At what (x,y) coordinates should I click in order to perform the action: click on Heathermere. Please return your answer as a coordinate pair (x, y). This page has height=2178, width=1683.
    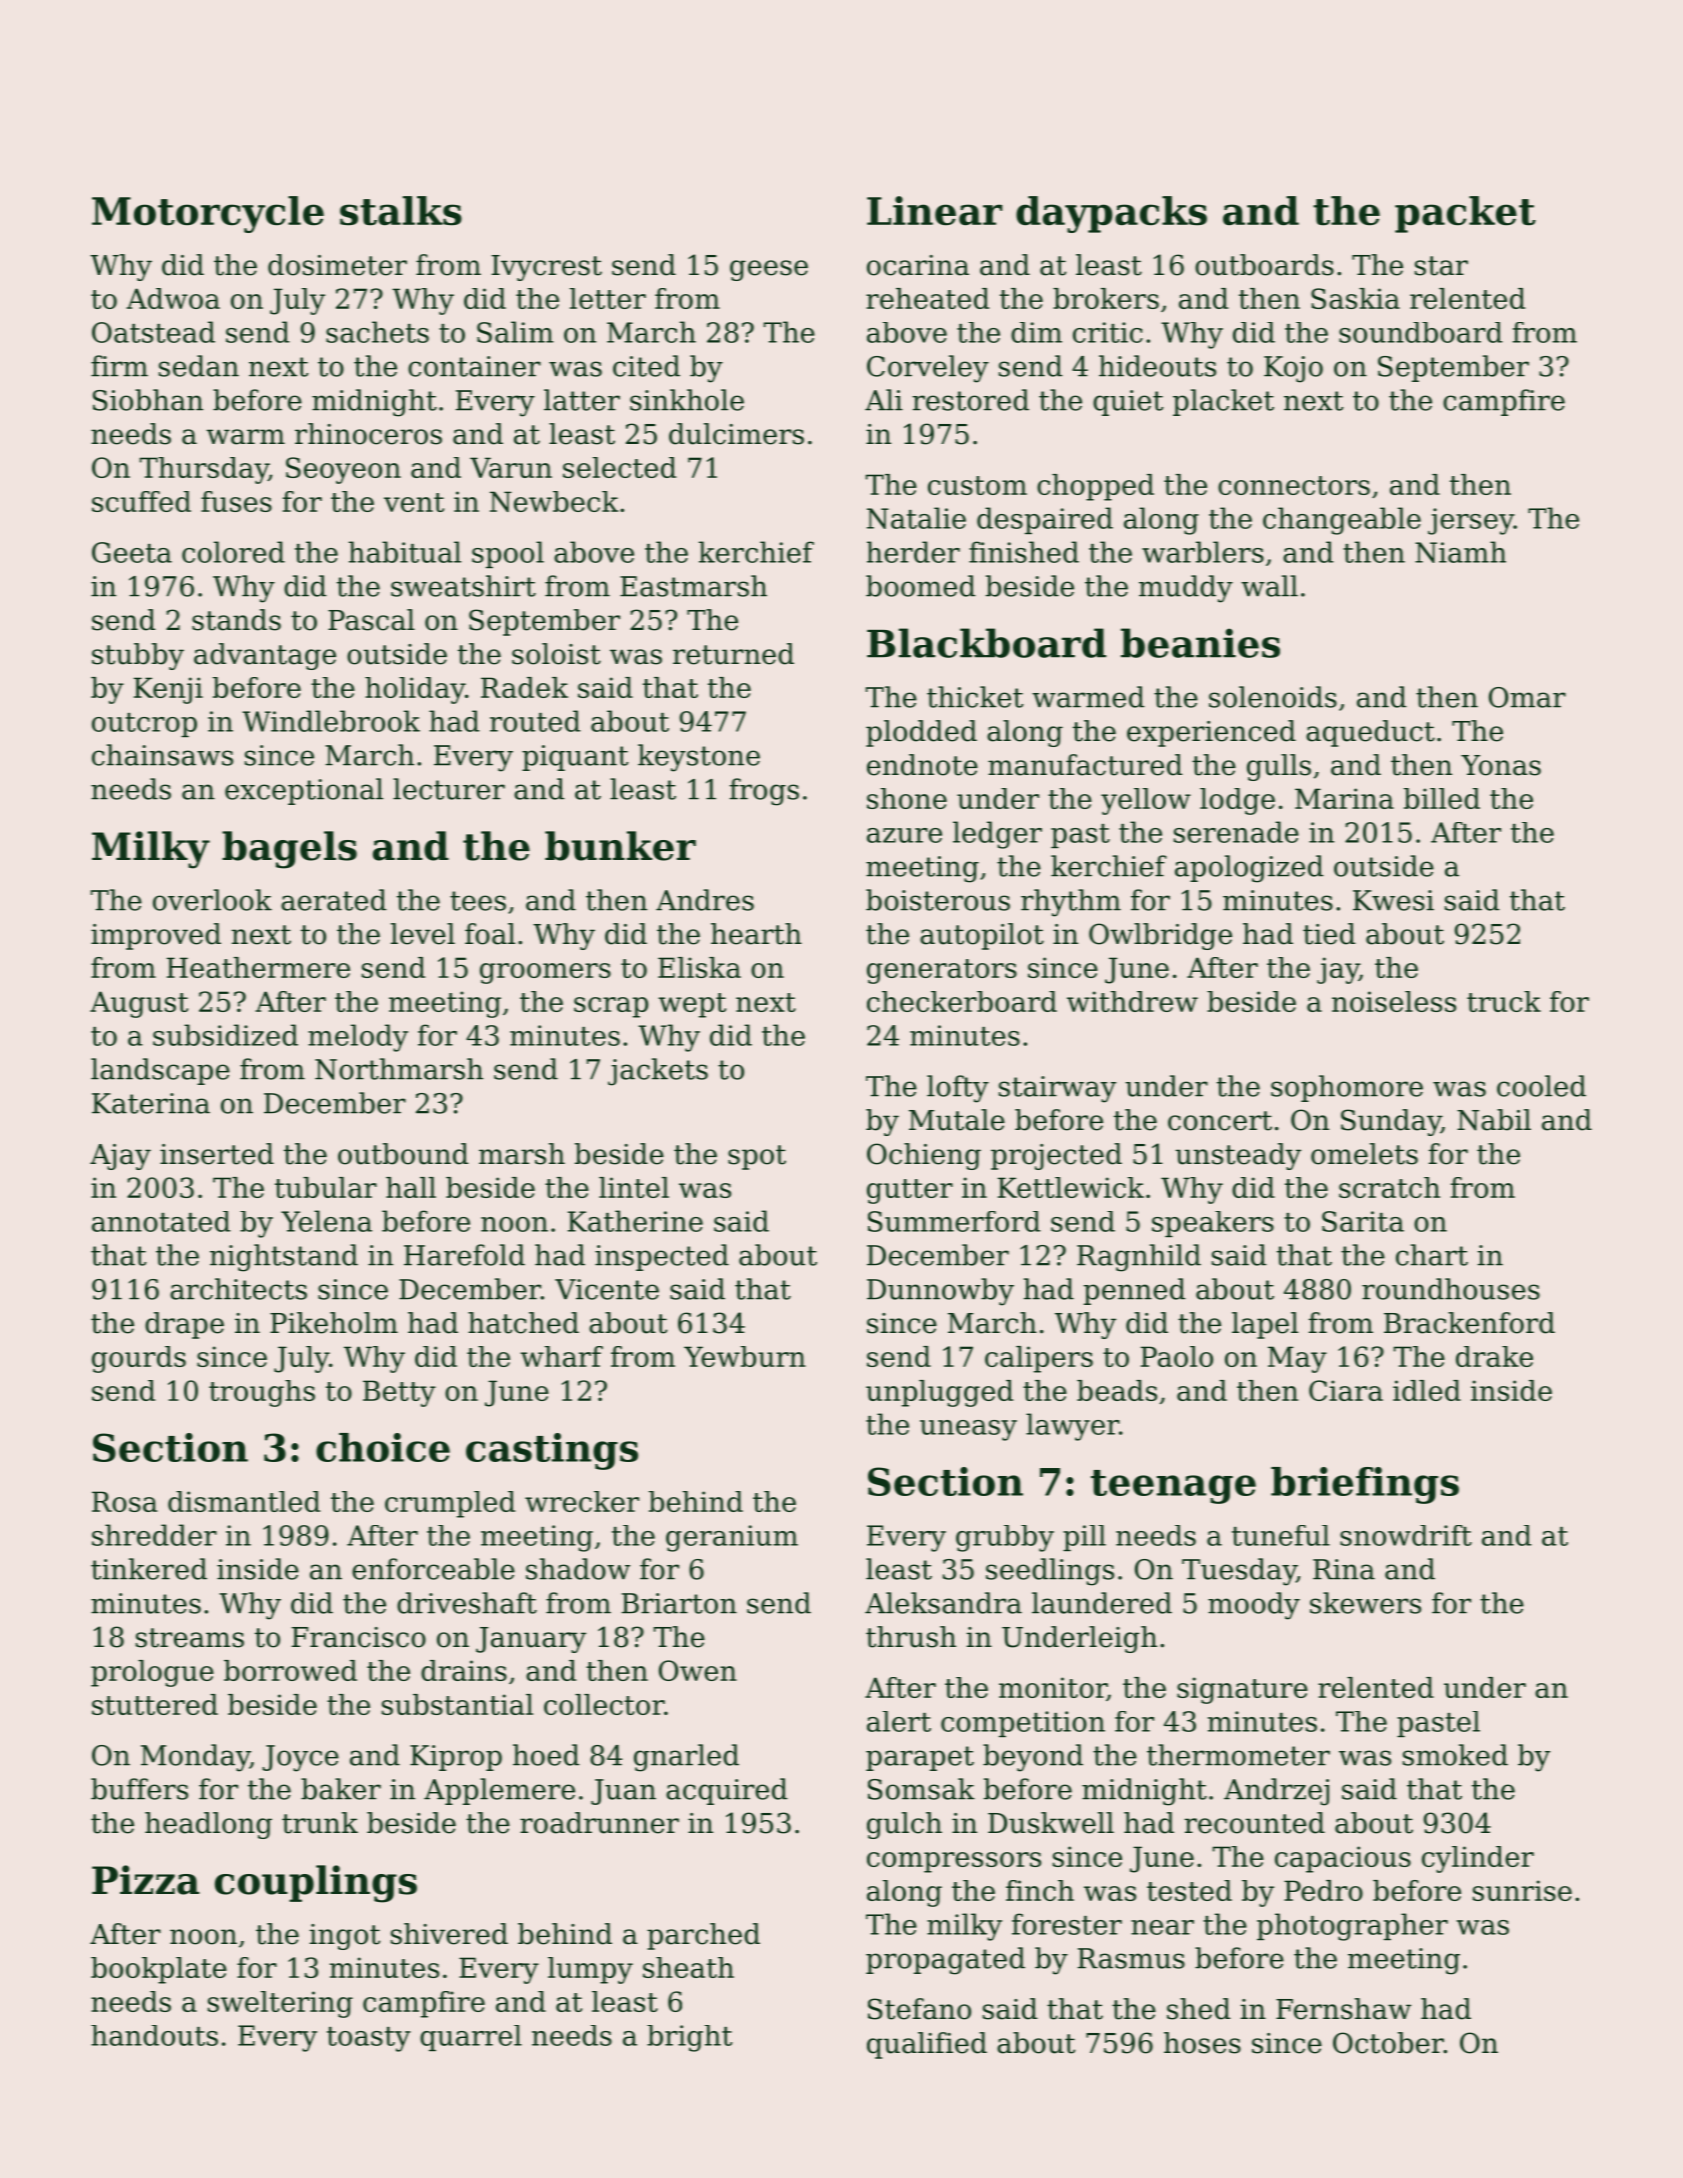
    Looking at the image, I should click on (258, 967).
